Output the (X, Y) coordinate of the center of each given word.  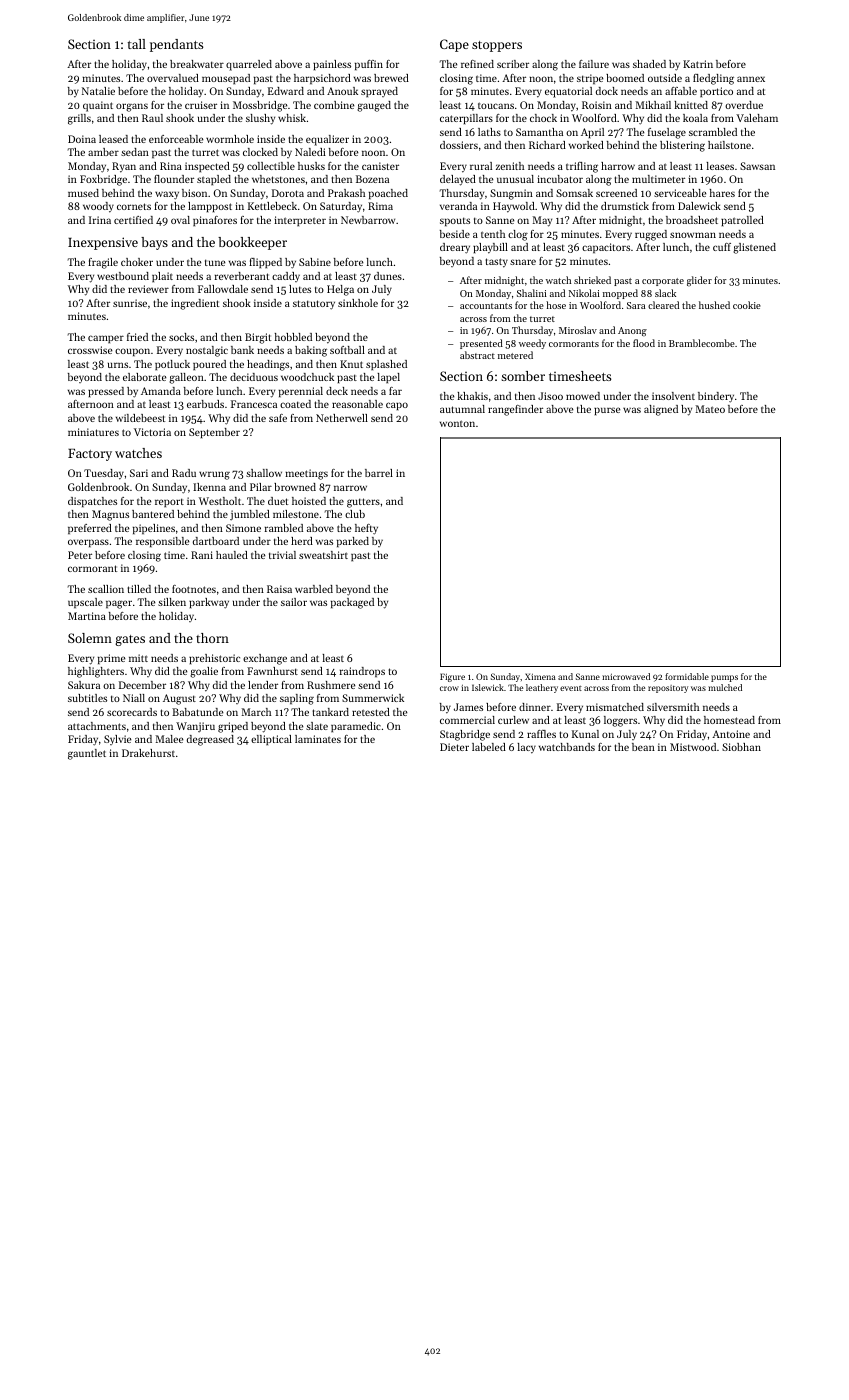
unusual (515, 179)
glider (699, 281)
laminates (318, 739)
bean (643, 747)
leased (113, 139)
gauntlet (87, 754)
